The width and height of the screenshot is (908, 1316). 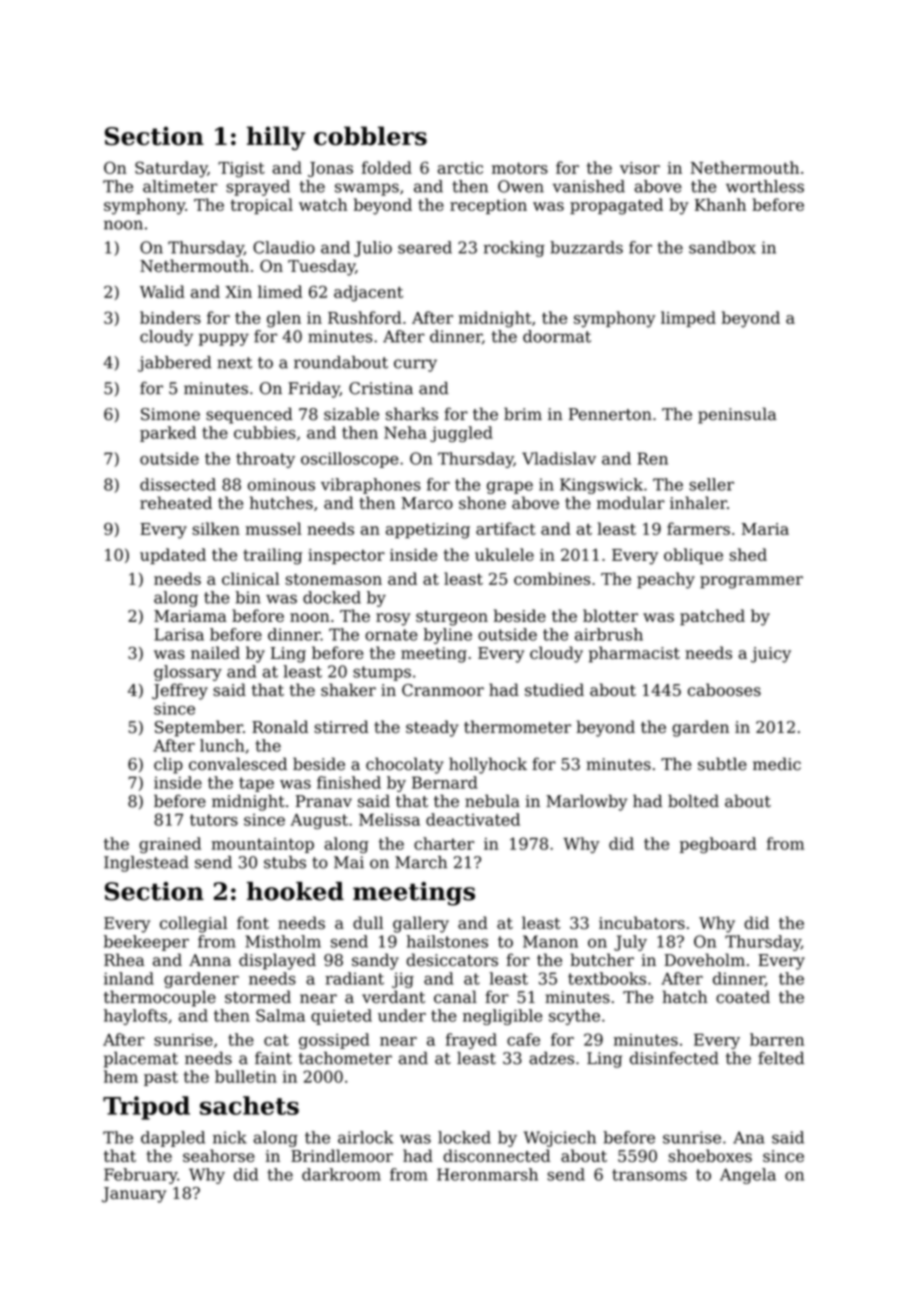 What do you see at coordinates (520, 168) in the screenshot?
I see `motors` at bounding box center [520, 168].
